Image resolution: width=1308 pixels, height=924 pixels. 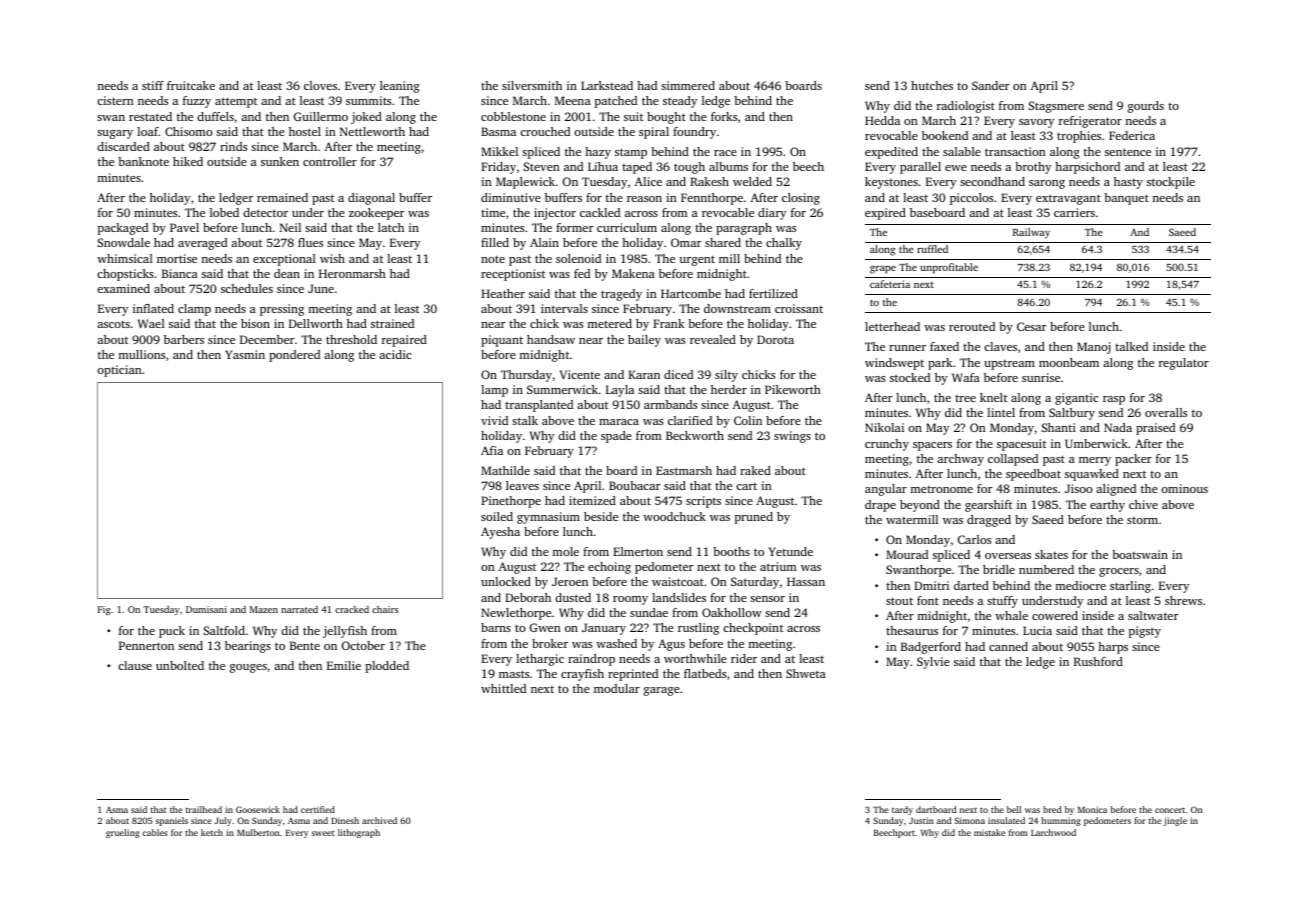 I want to click on Jeroen, so click(x=570, y=581).
